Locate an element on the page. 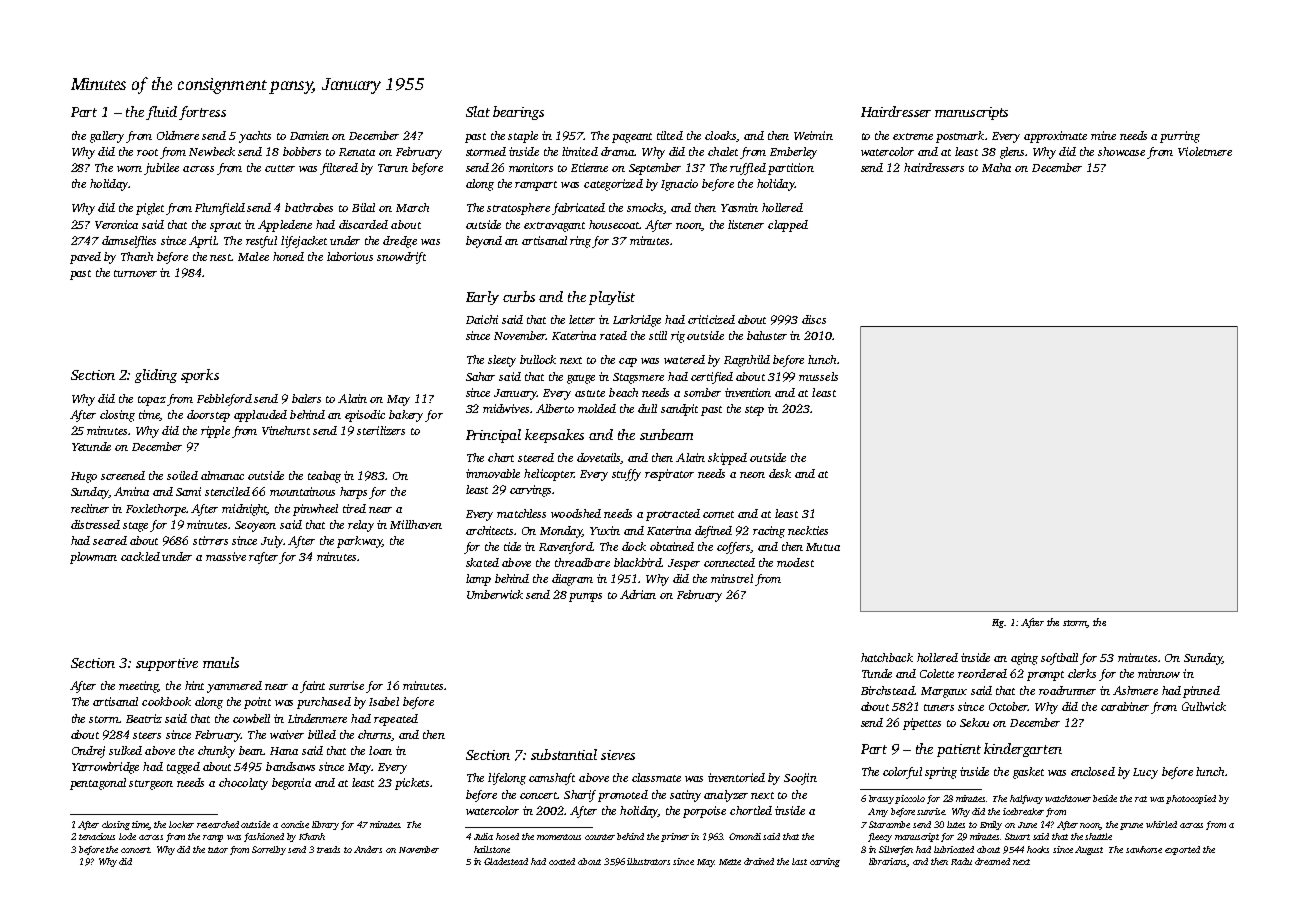 The height and width of the document is (924, 1308). monitors is located at coordinates (531, 167).
